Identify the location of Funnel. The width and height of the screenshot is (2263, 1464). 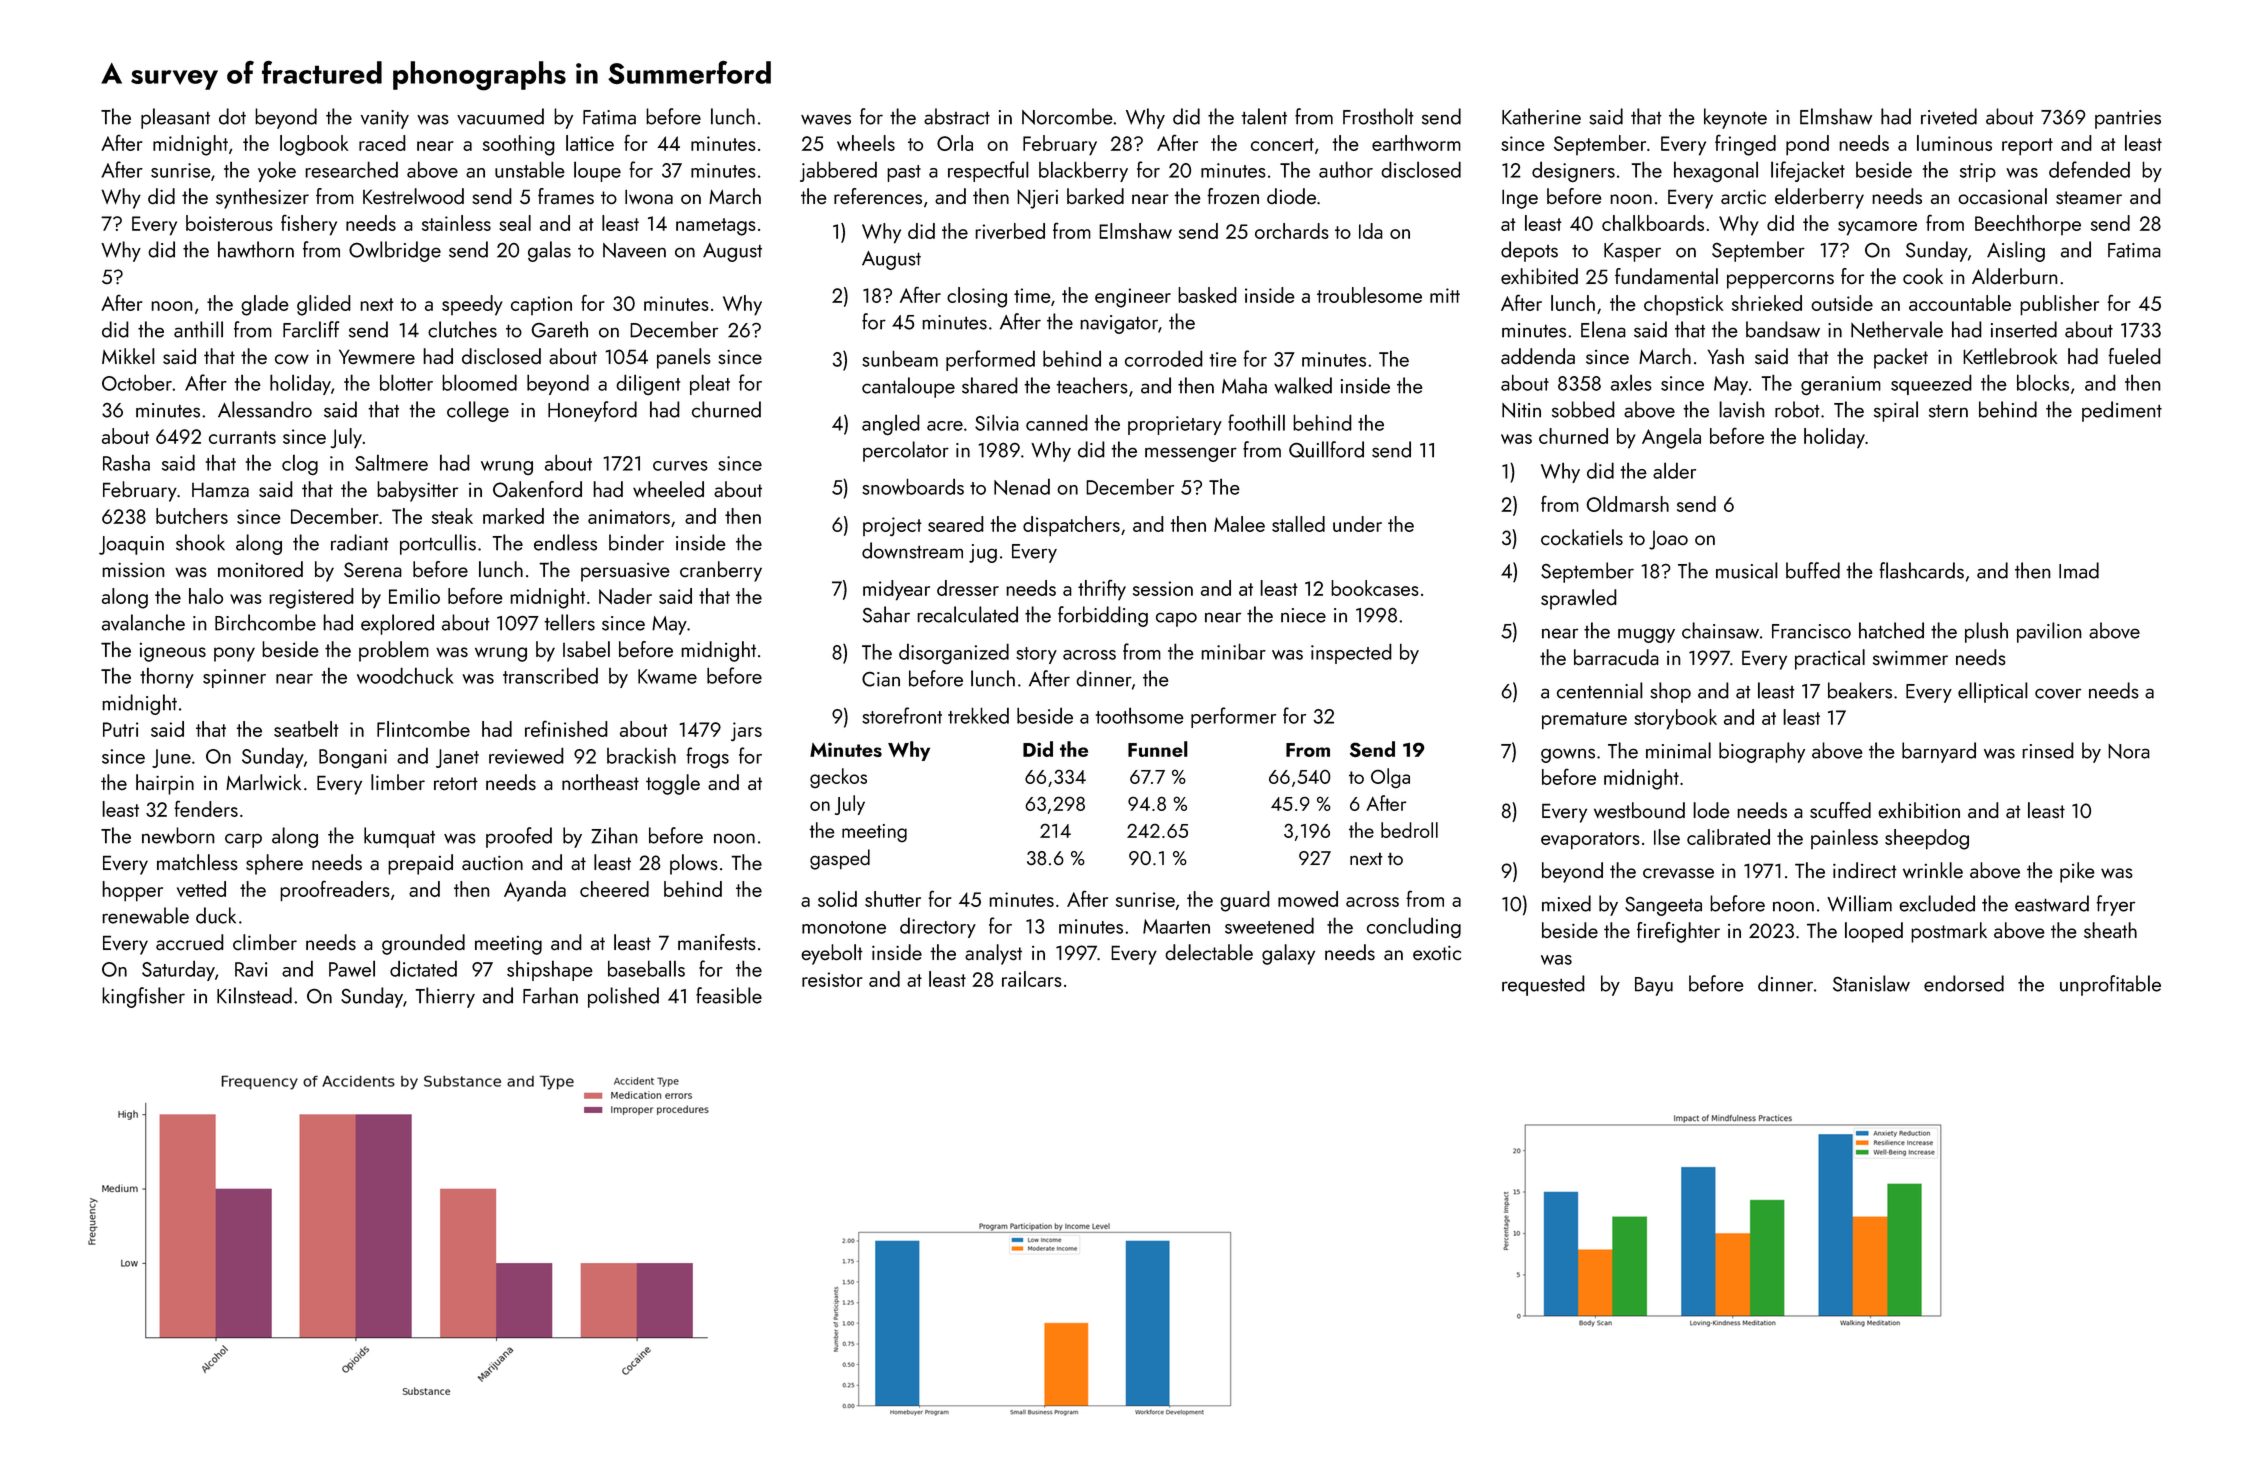
(1158, 749).
